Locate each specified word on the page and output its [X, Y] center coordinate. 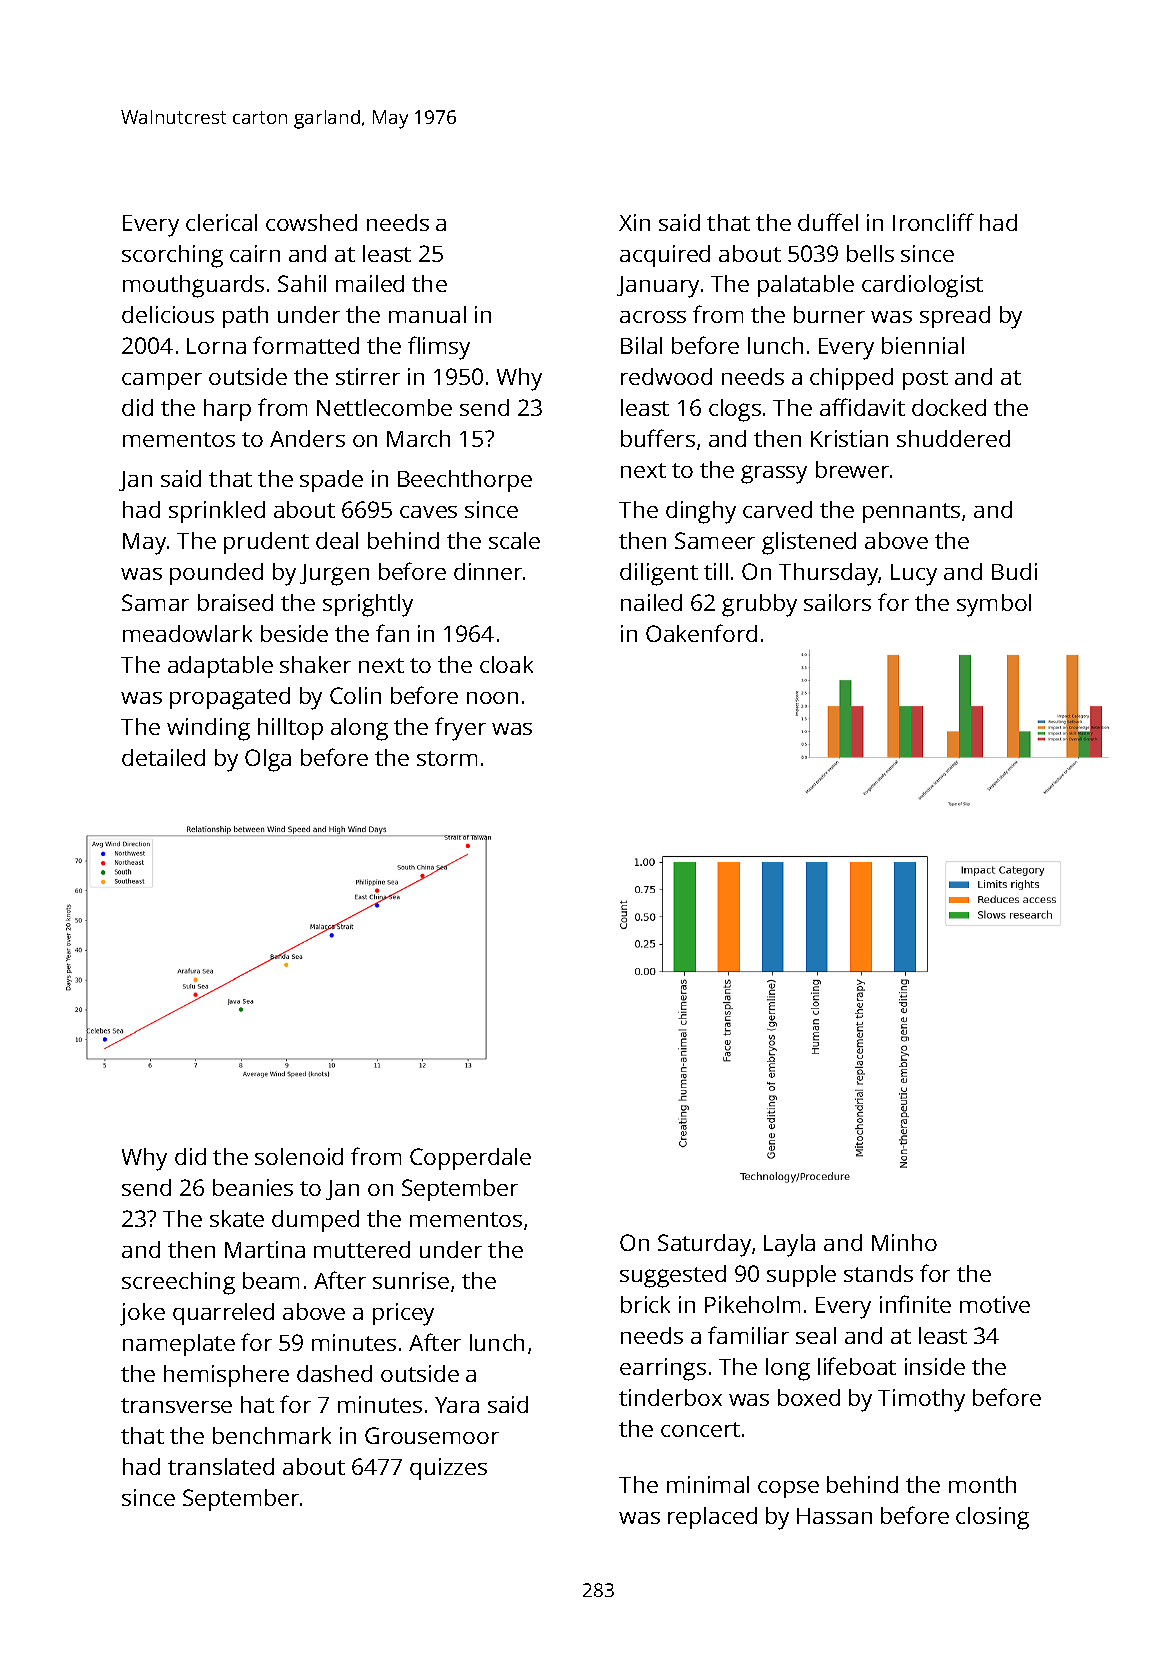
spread [955, 317]
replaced [712, 1518]
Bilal [641, 345]
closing [992, 1518]
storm [447, 758]
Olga [268, 760]
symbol [994, 605]
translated [221, 1466]
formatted [306, 345]
